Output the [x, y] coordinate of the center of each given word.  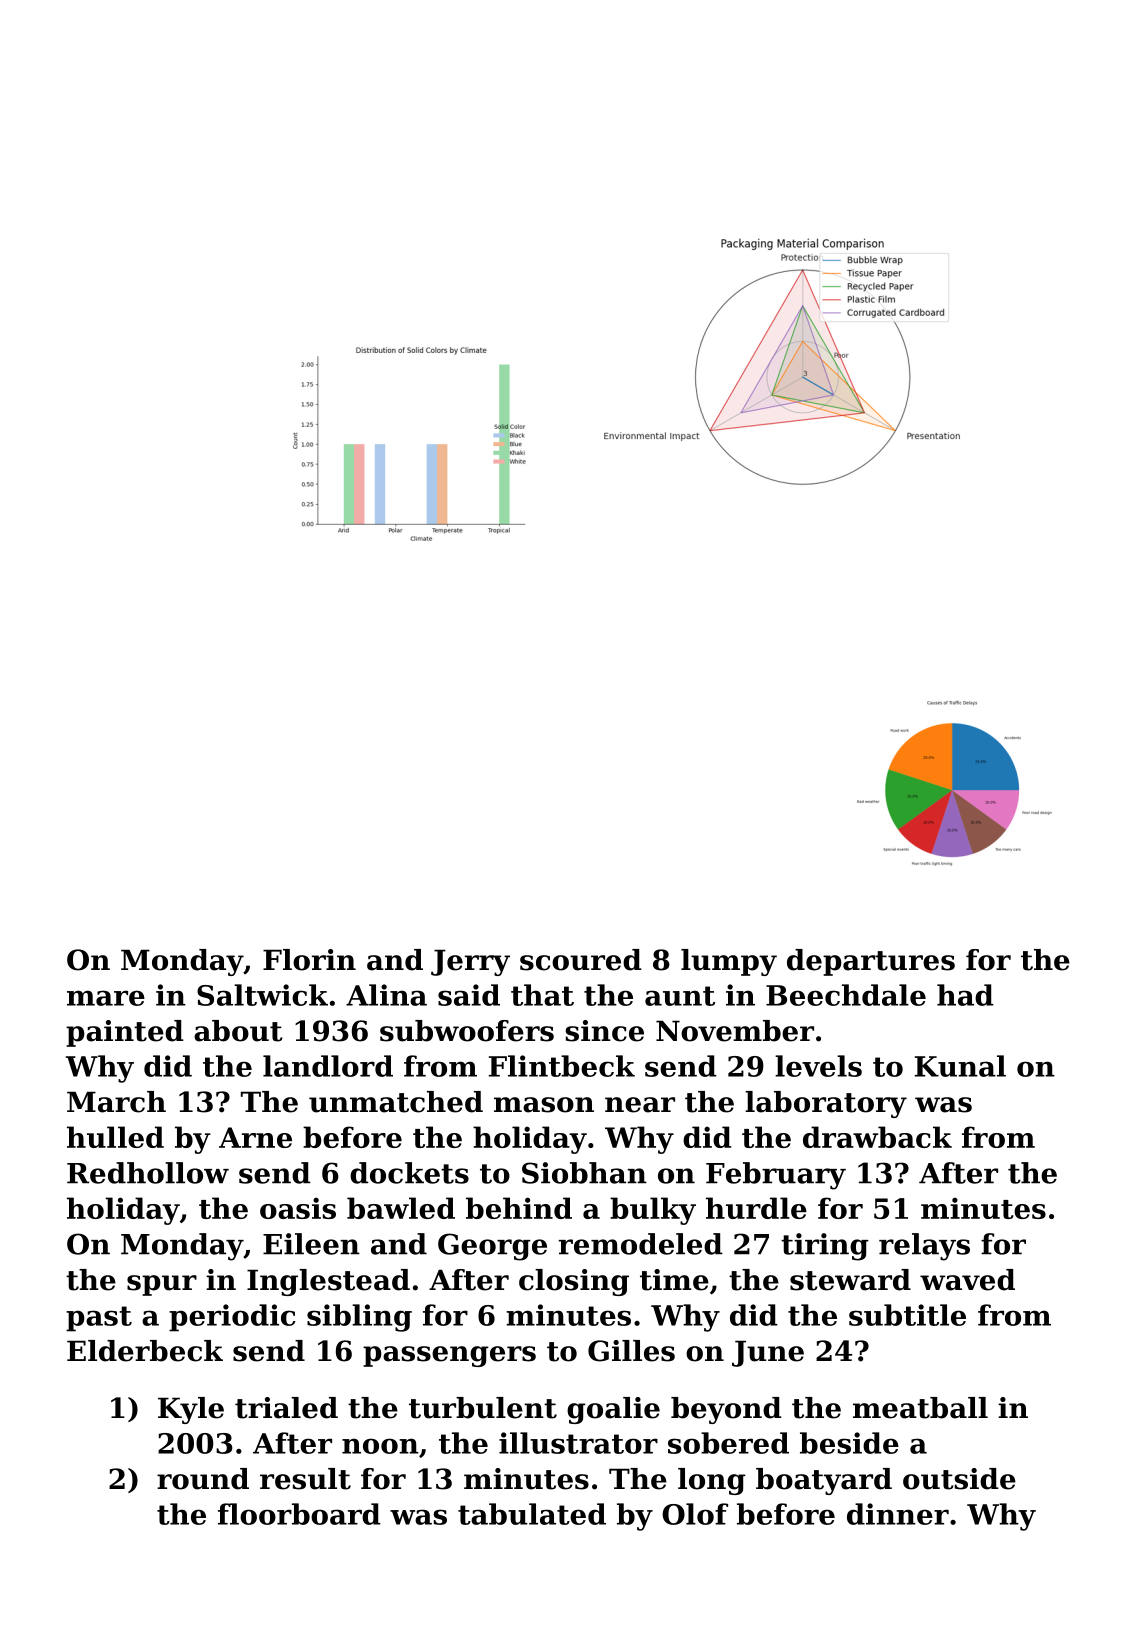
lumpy [729, 962]
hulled [115, 1137]
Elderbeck [145, 1351]
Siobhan [584, 1173]
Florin [309, 960]
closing [574, 1282]
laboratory [826, 1104]
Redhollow [148, 1173]
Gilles [631, 1351]
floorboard [299, 1514]
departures [871, 962]
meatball [920, 1408]
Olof [695, 1514]
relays [924, 1247]
